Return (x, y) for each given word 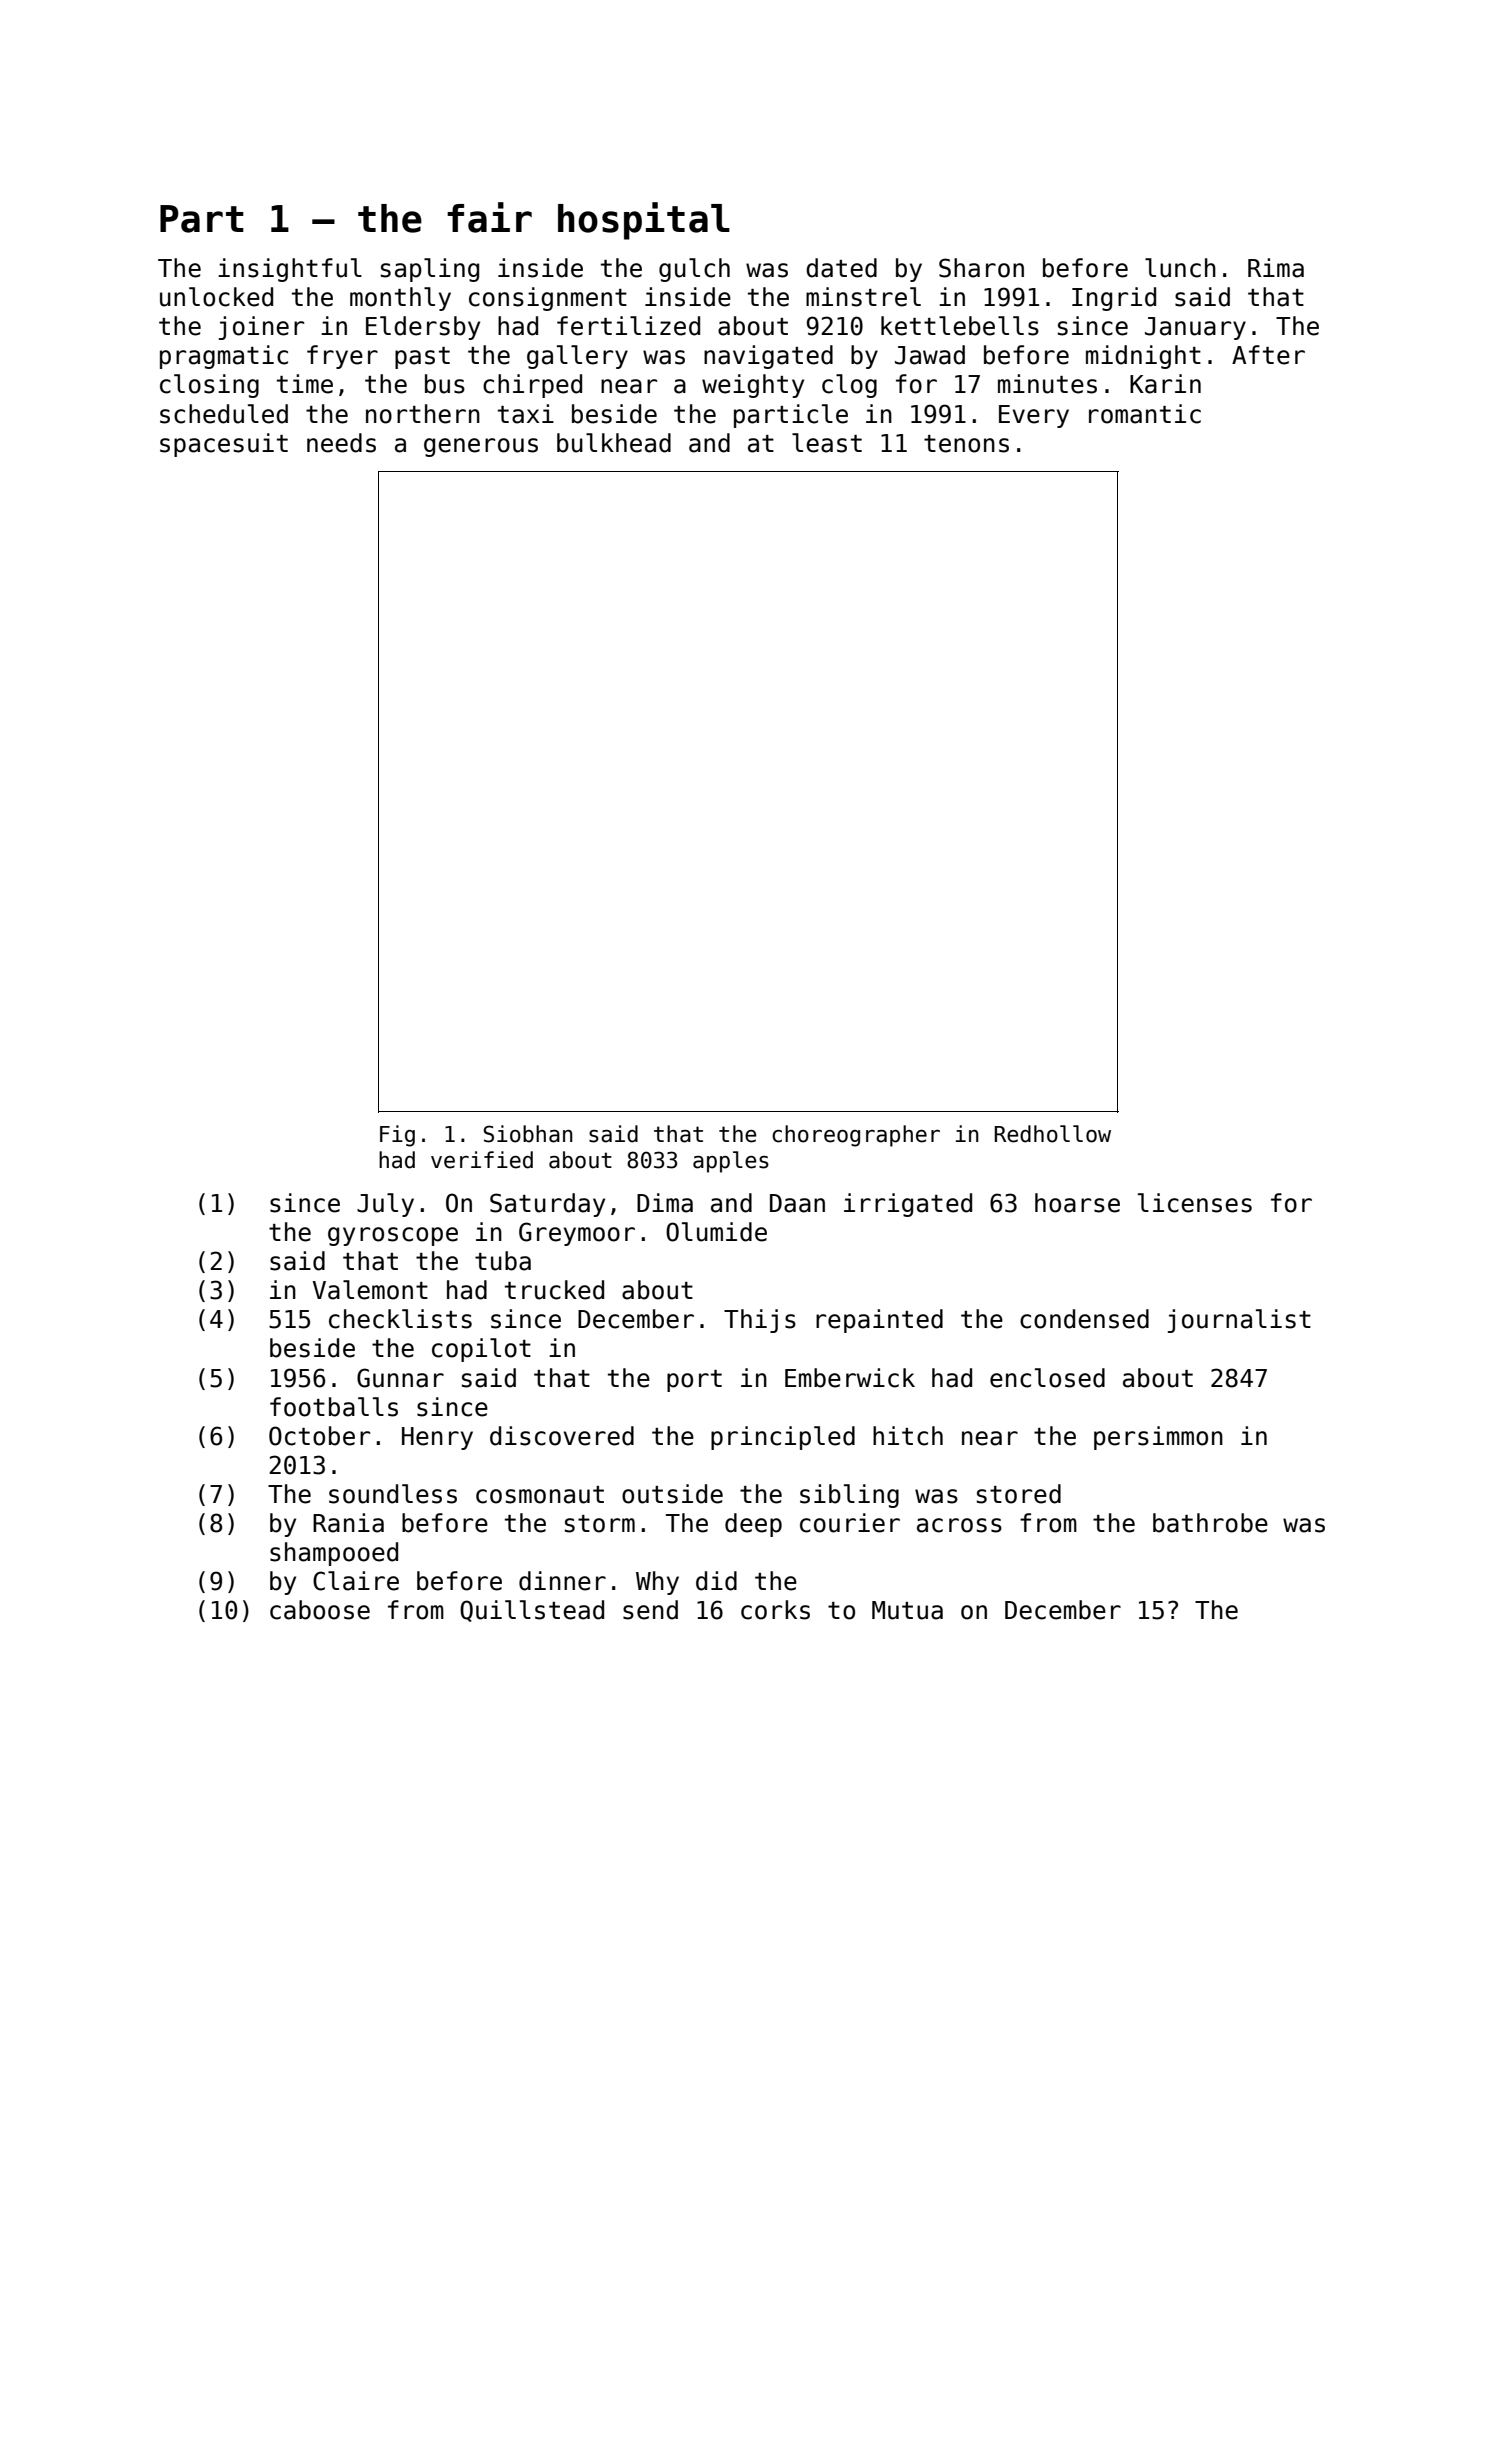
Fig (397, 1136)
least (827, 443)
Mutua (907, 1610)
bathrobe (1210, 1523)
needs (341, 443)
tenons (966, 444)
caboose (320, 1610)
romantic (1145, 414)
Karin (1165, 384)
